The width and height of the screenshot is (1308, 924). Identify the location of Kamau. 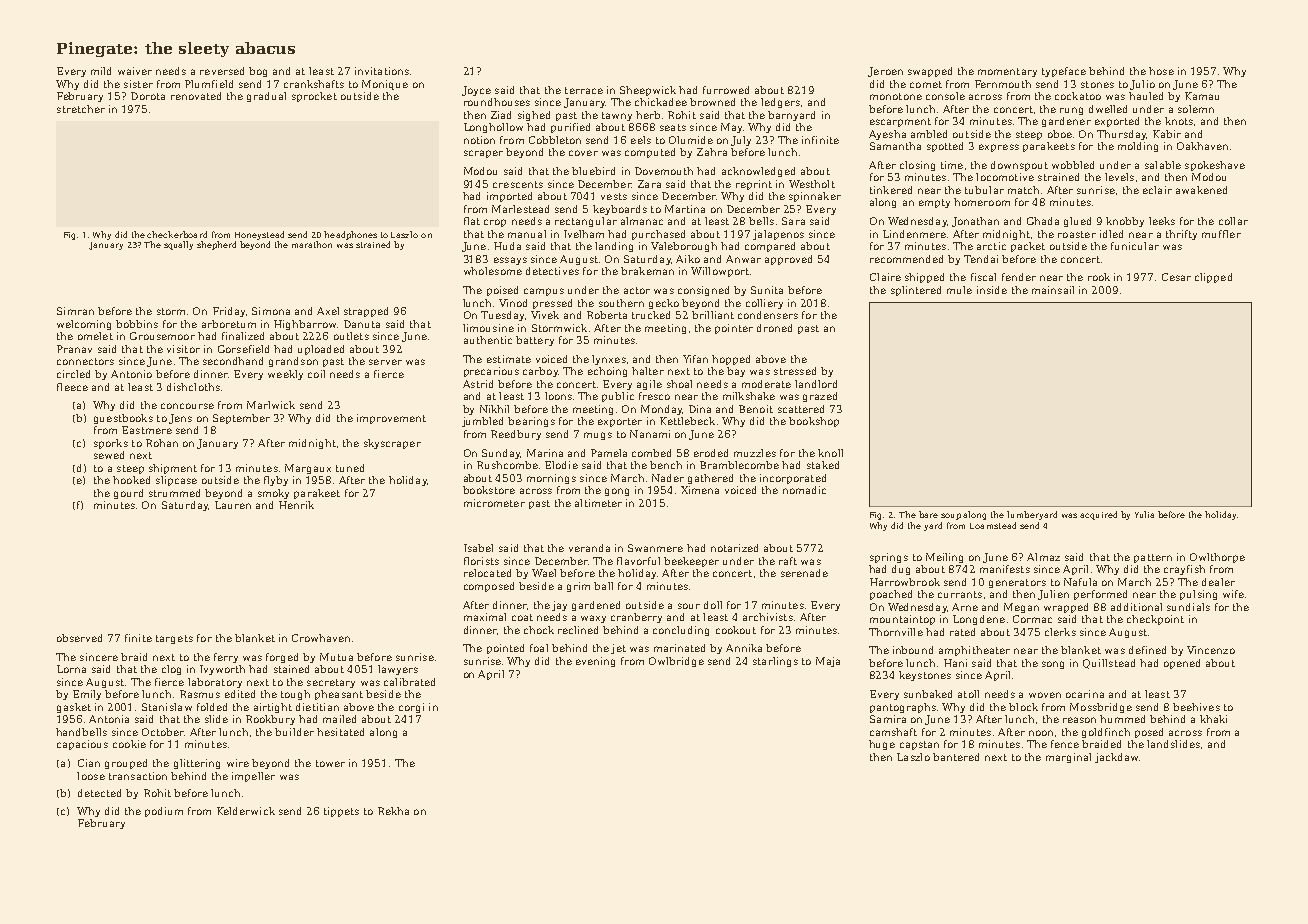
(1202, 96).
